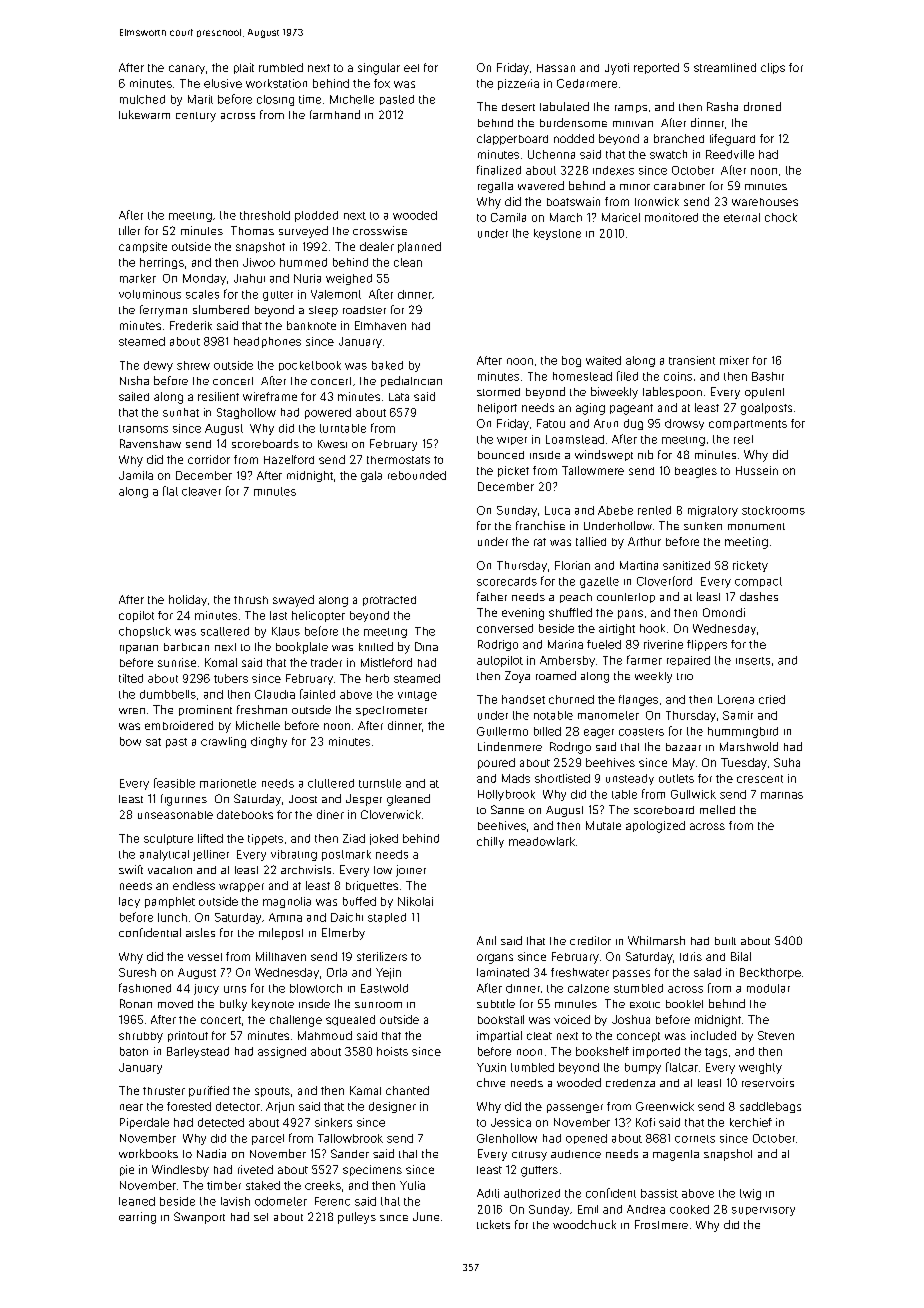 This image has width=924, height=1308. Describe the element at coordinates (282, 1052) in the image. I see `assigned` at that location.
